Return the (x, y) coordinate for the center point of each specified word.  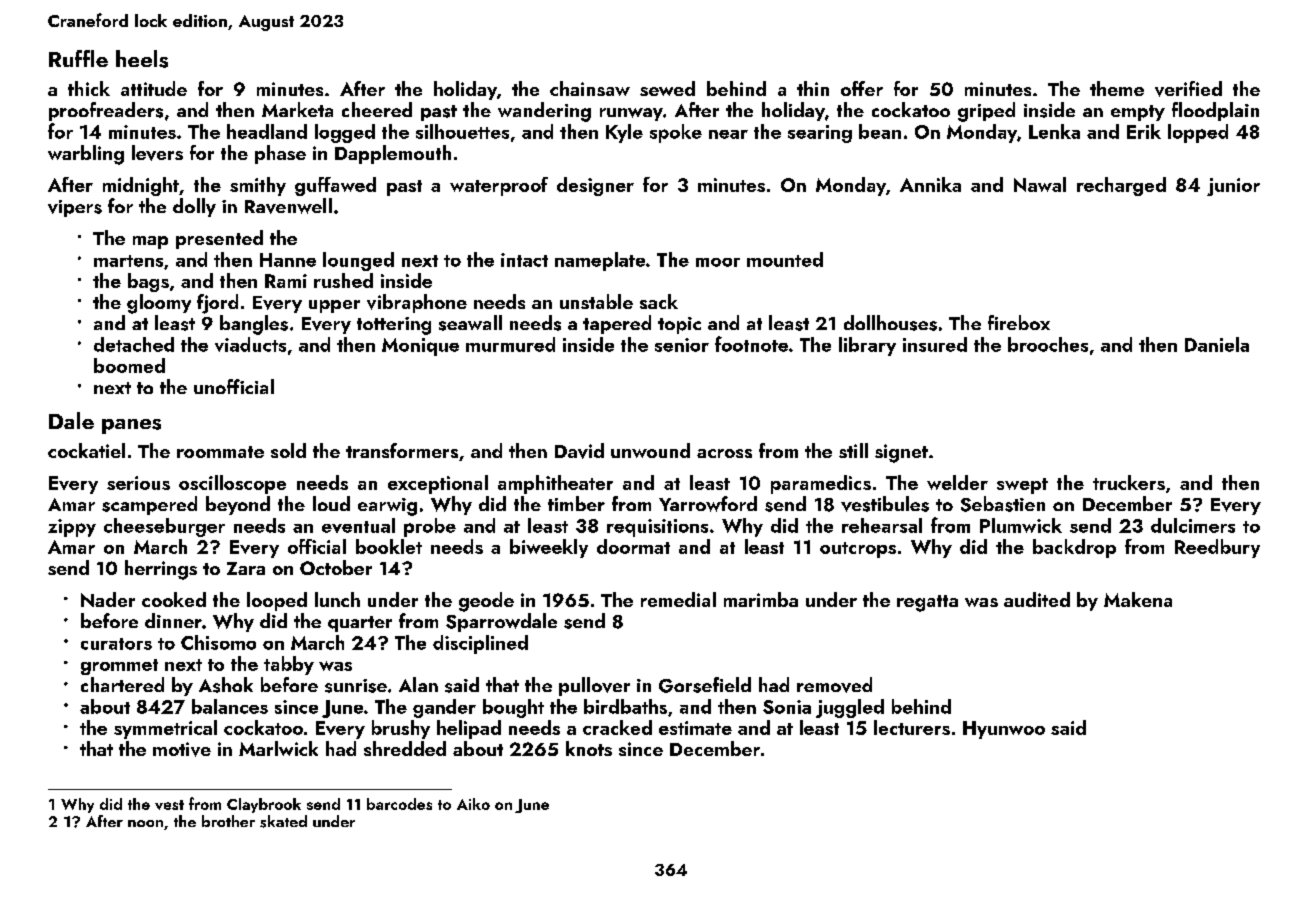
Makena (1138, 599)
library (867, 346)
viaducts (250, 344)
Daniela (1217, 344)
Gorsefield (705, 685)
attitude (154, 88)
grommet (119, 667)
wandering (544, 112)
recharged (1121, 186)
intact (524, 260)
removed (834, 685)
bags (148, 282)
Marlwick (278, 748)
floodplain (1215, 111)
